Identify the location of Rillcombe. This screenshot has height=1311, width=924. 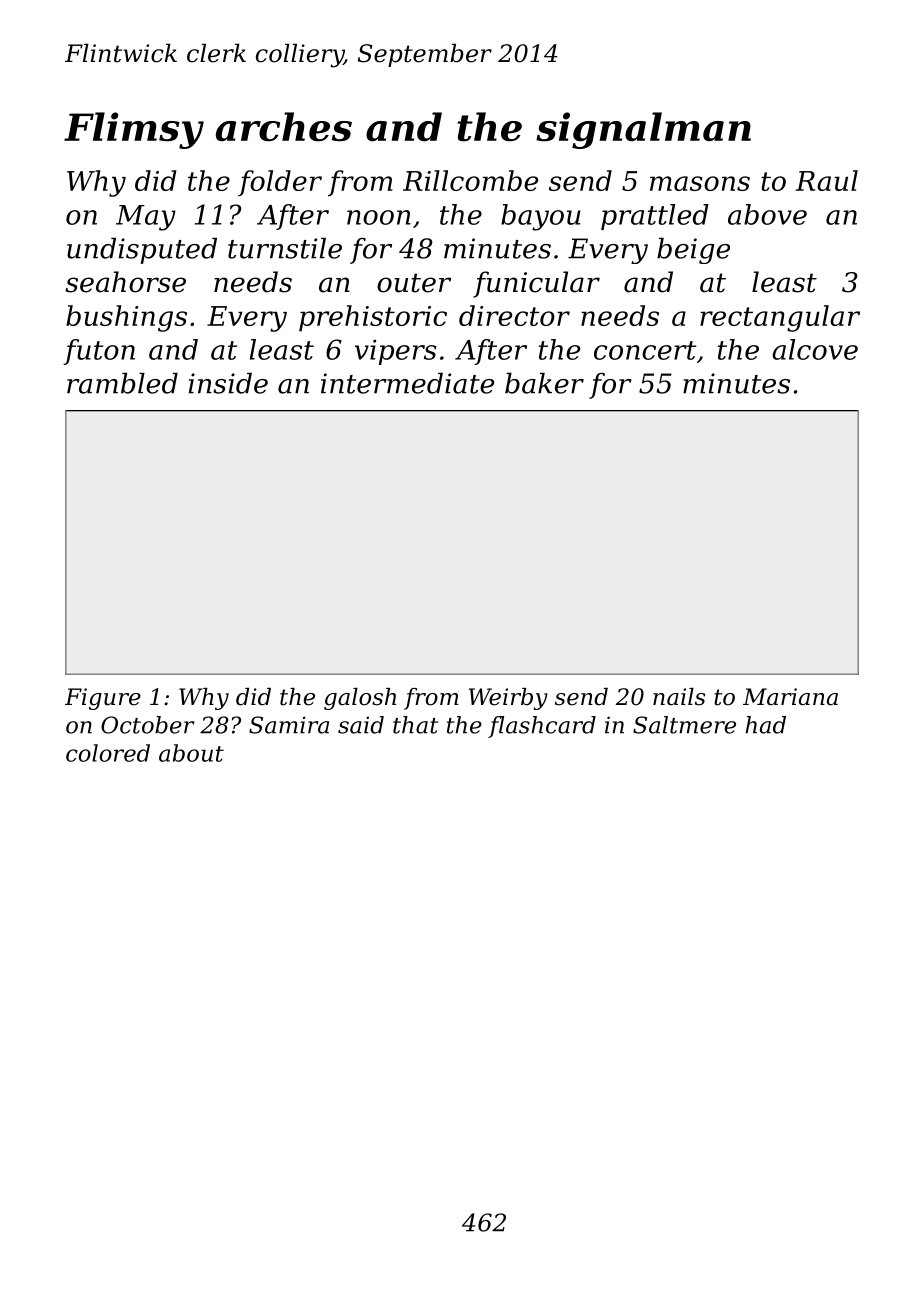
(470, 180).
